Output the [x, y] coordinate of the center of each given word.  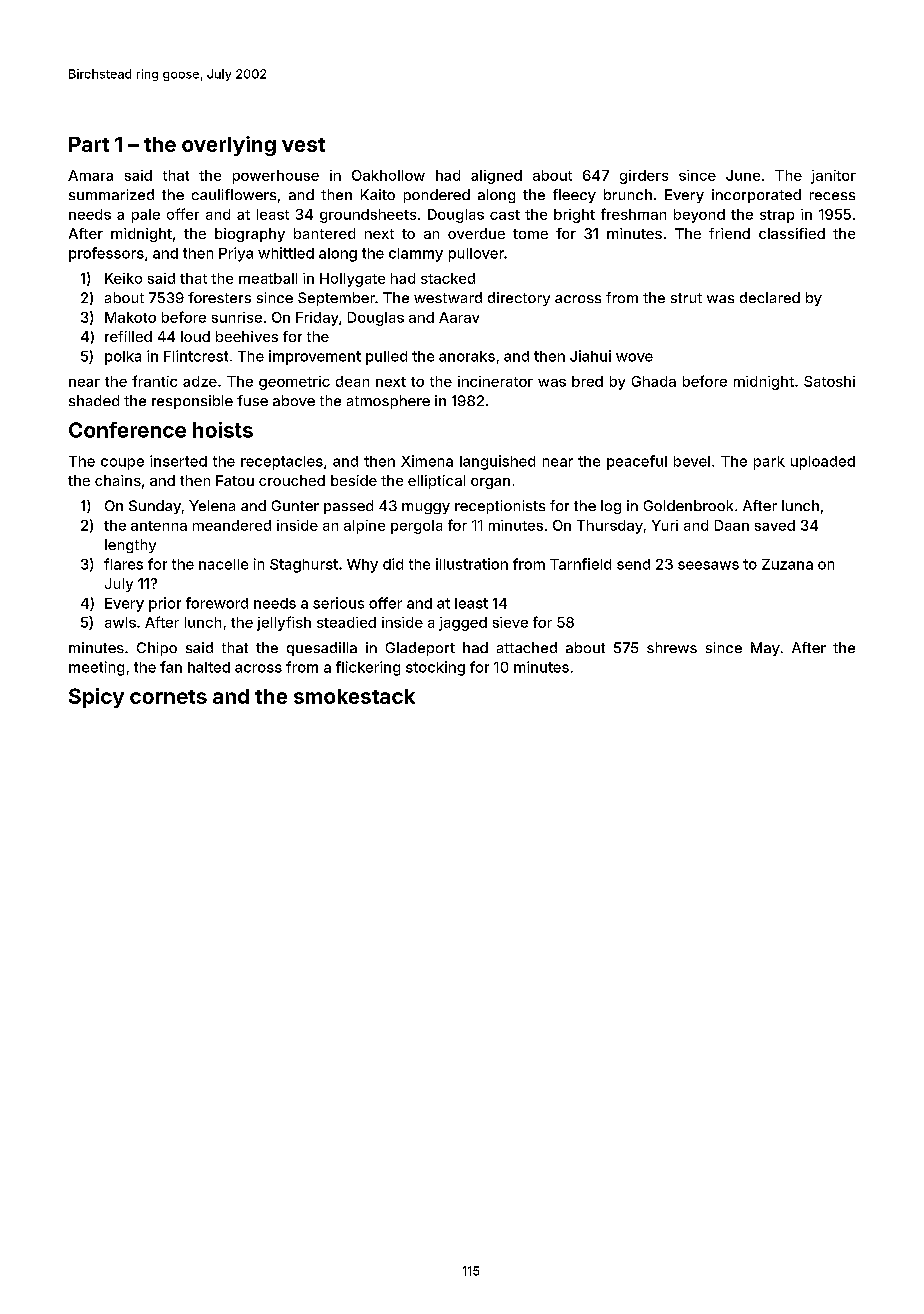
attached [527, 647]
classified [792, 233]
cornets [168, 697]
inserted [178, 461]
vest [303, 145]
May [765, 649]
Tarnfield [580, 564]
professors [106, 254]
